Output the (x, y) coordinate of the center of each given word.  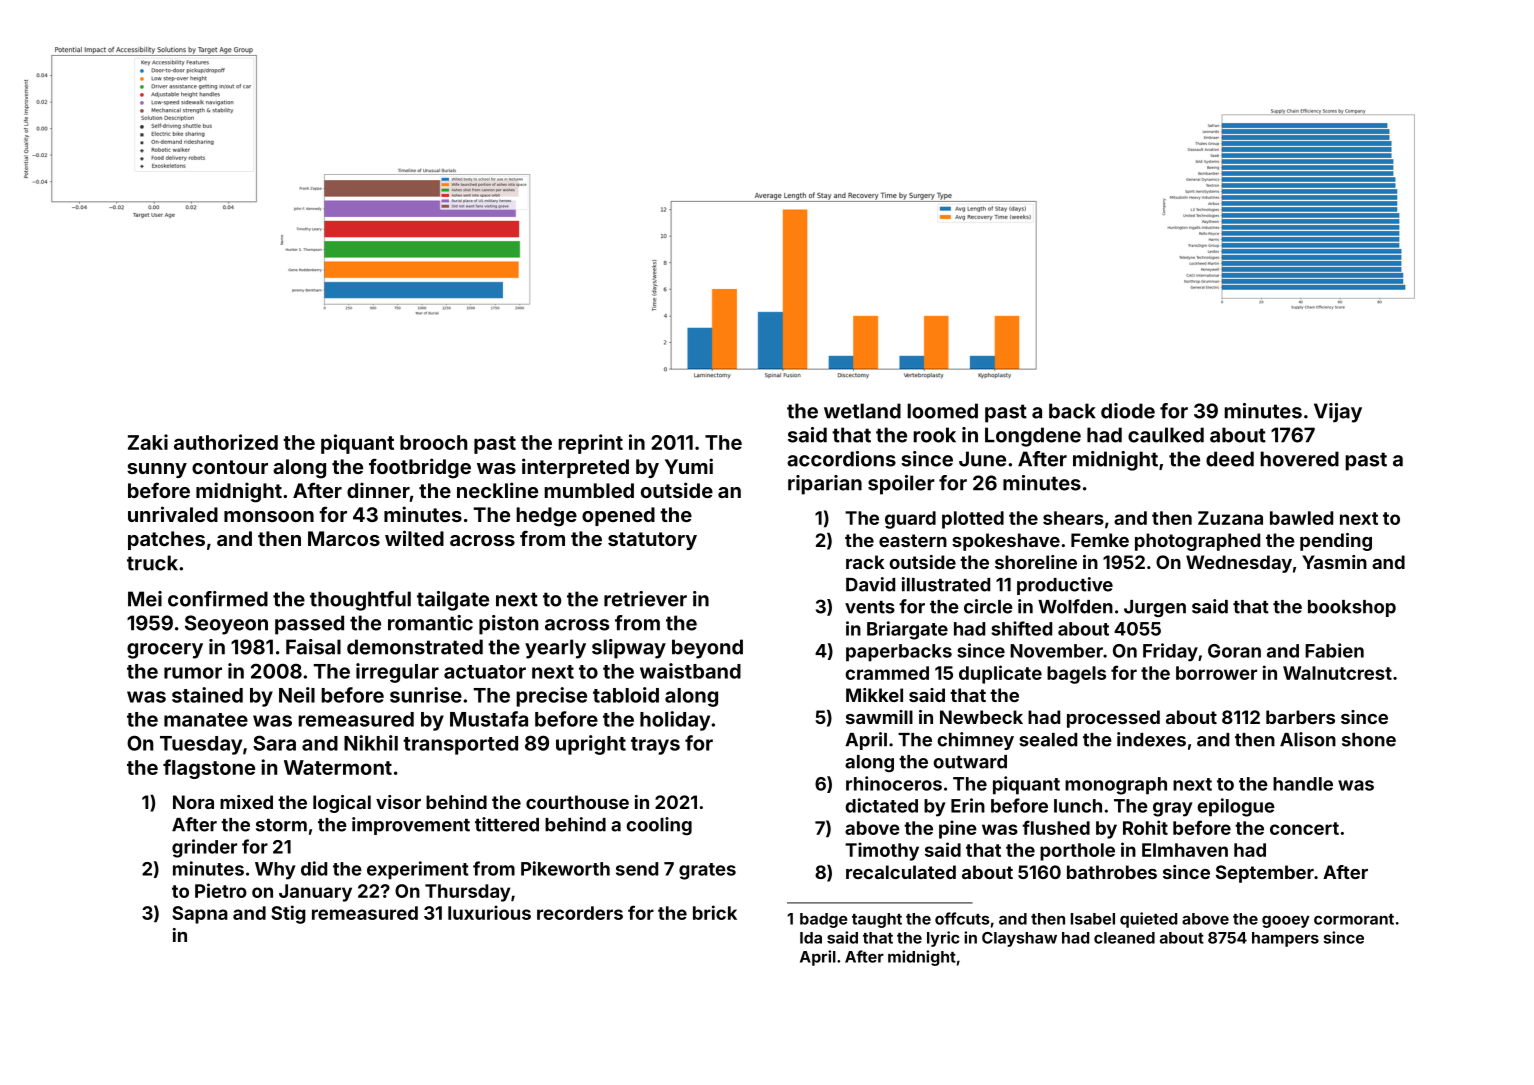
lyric (943, 939)
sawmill (879, 717)
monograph (1116, 786)
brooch (433, 442)
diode (1128, 411)
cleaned (1124, 938)
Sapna (200, 915)
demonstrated (415, 647)
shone (1369, 740)
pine (958, 829)
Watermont (338, 767)
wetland (862, 411)
